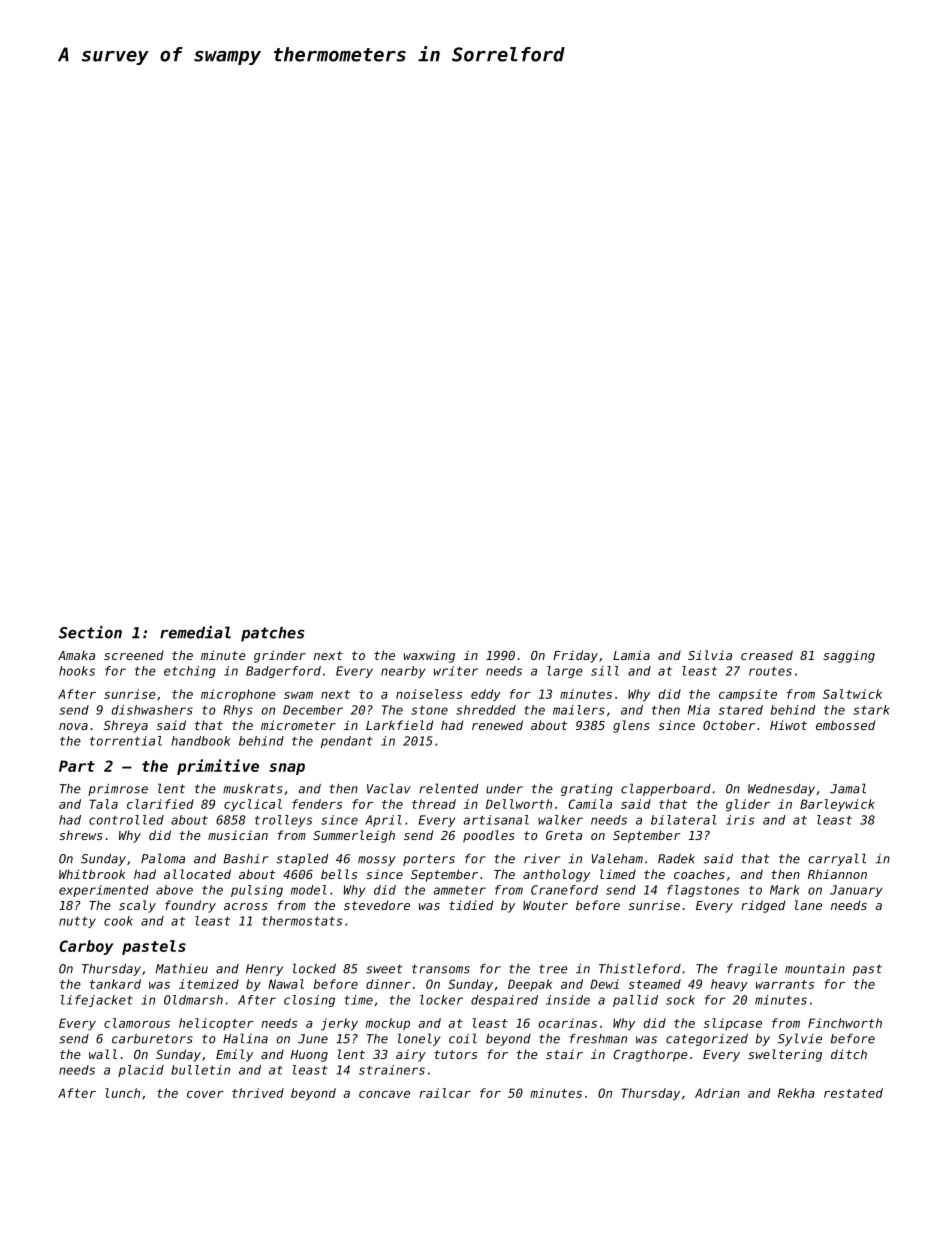 The image size is (952, 1233). What do you see at coordinates (434, 804) in the screenshot?
I see `thread` at bounding box center [434, 804].
